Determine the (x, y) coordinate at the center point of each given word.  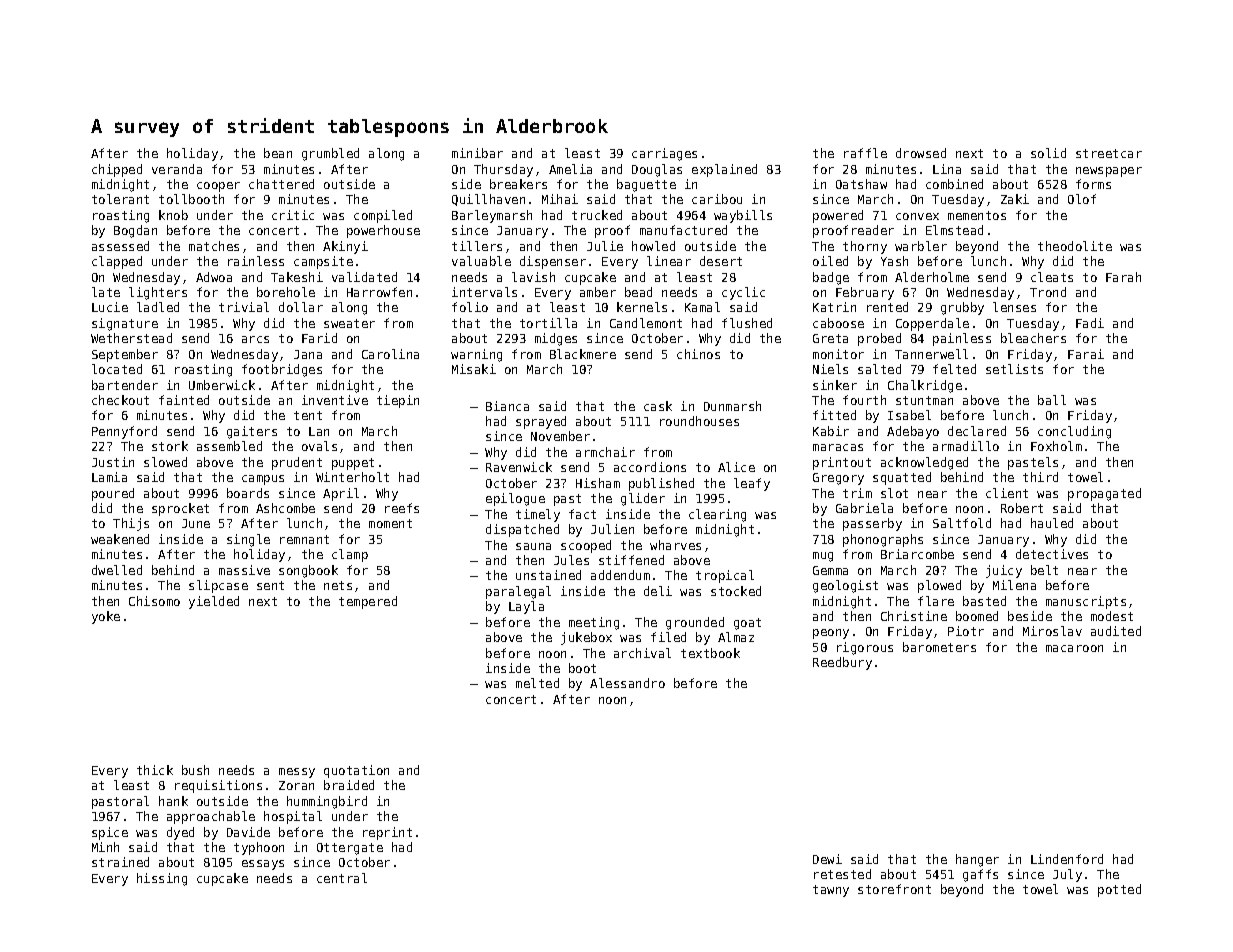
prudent (297, 463)
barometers (939, 647)
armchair (605, 452)
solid (1048, 153)
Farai (1086, 354)
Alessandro (627, 683)
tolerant (120, 199)
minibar (477, 153)
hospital (293, 817)
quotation (356, 771)
